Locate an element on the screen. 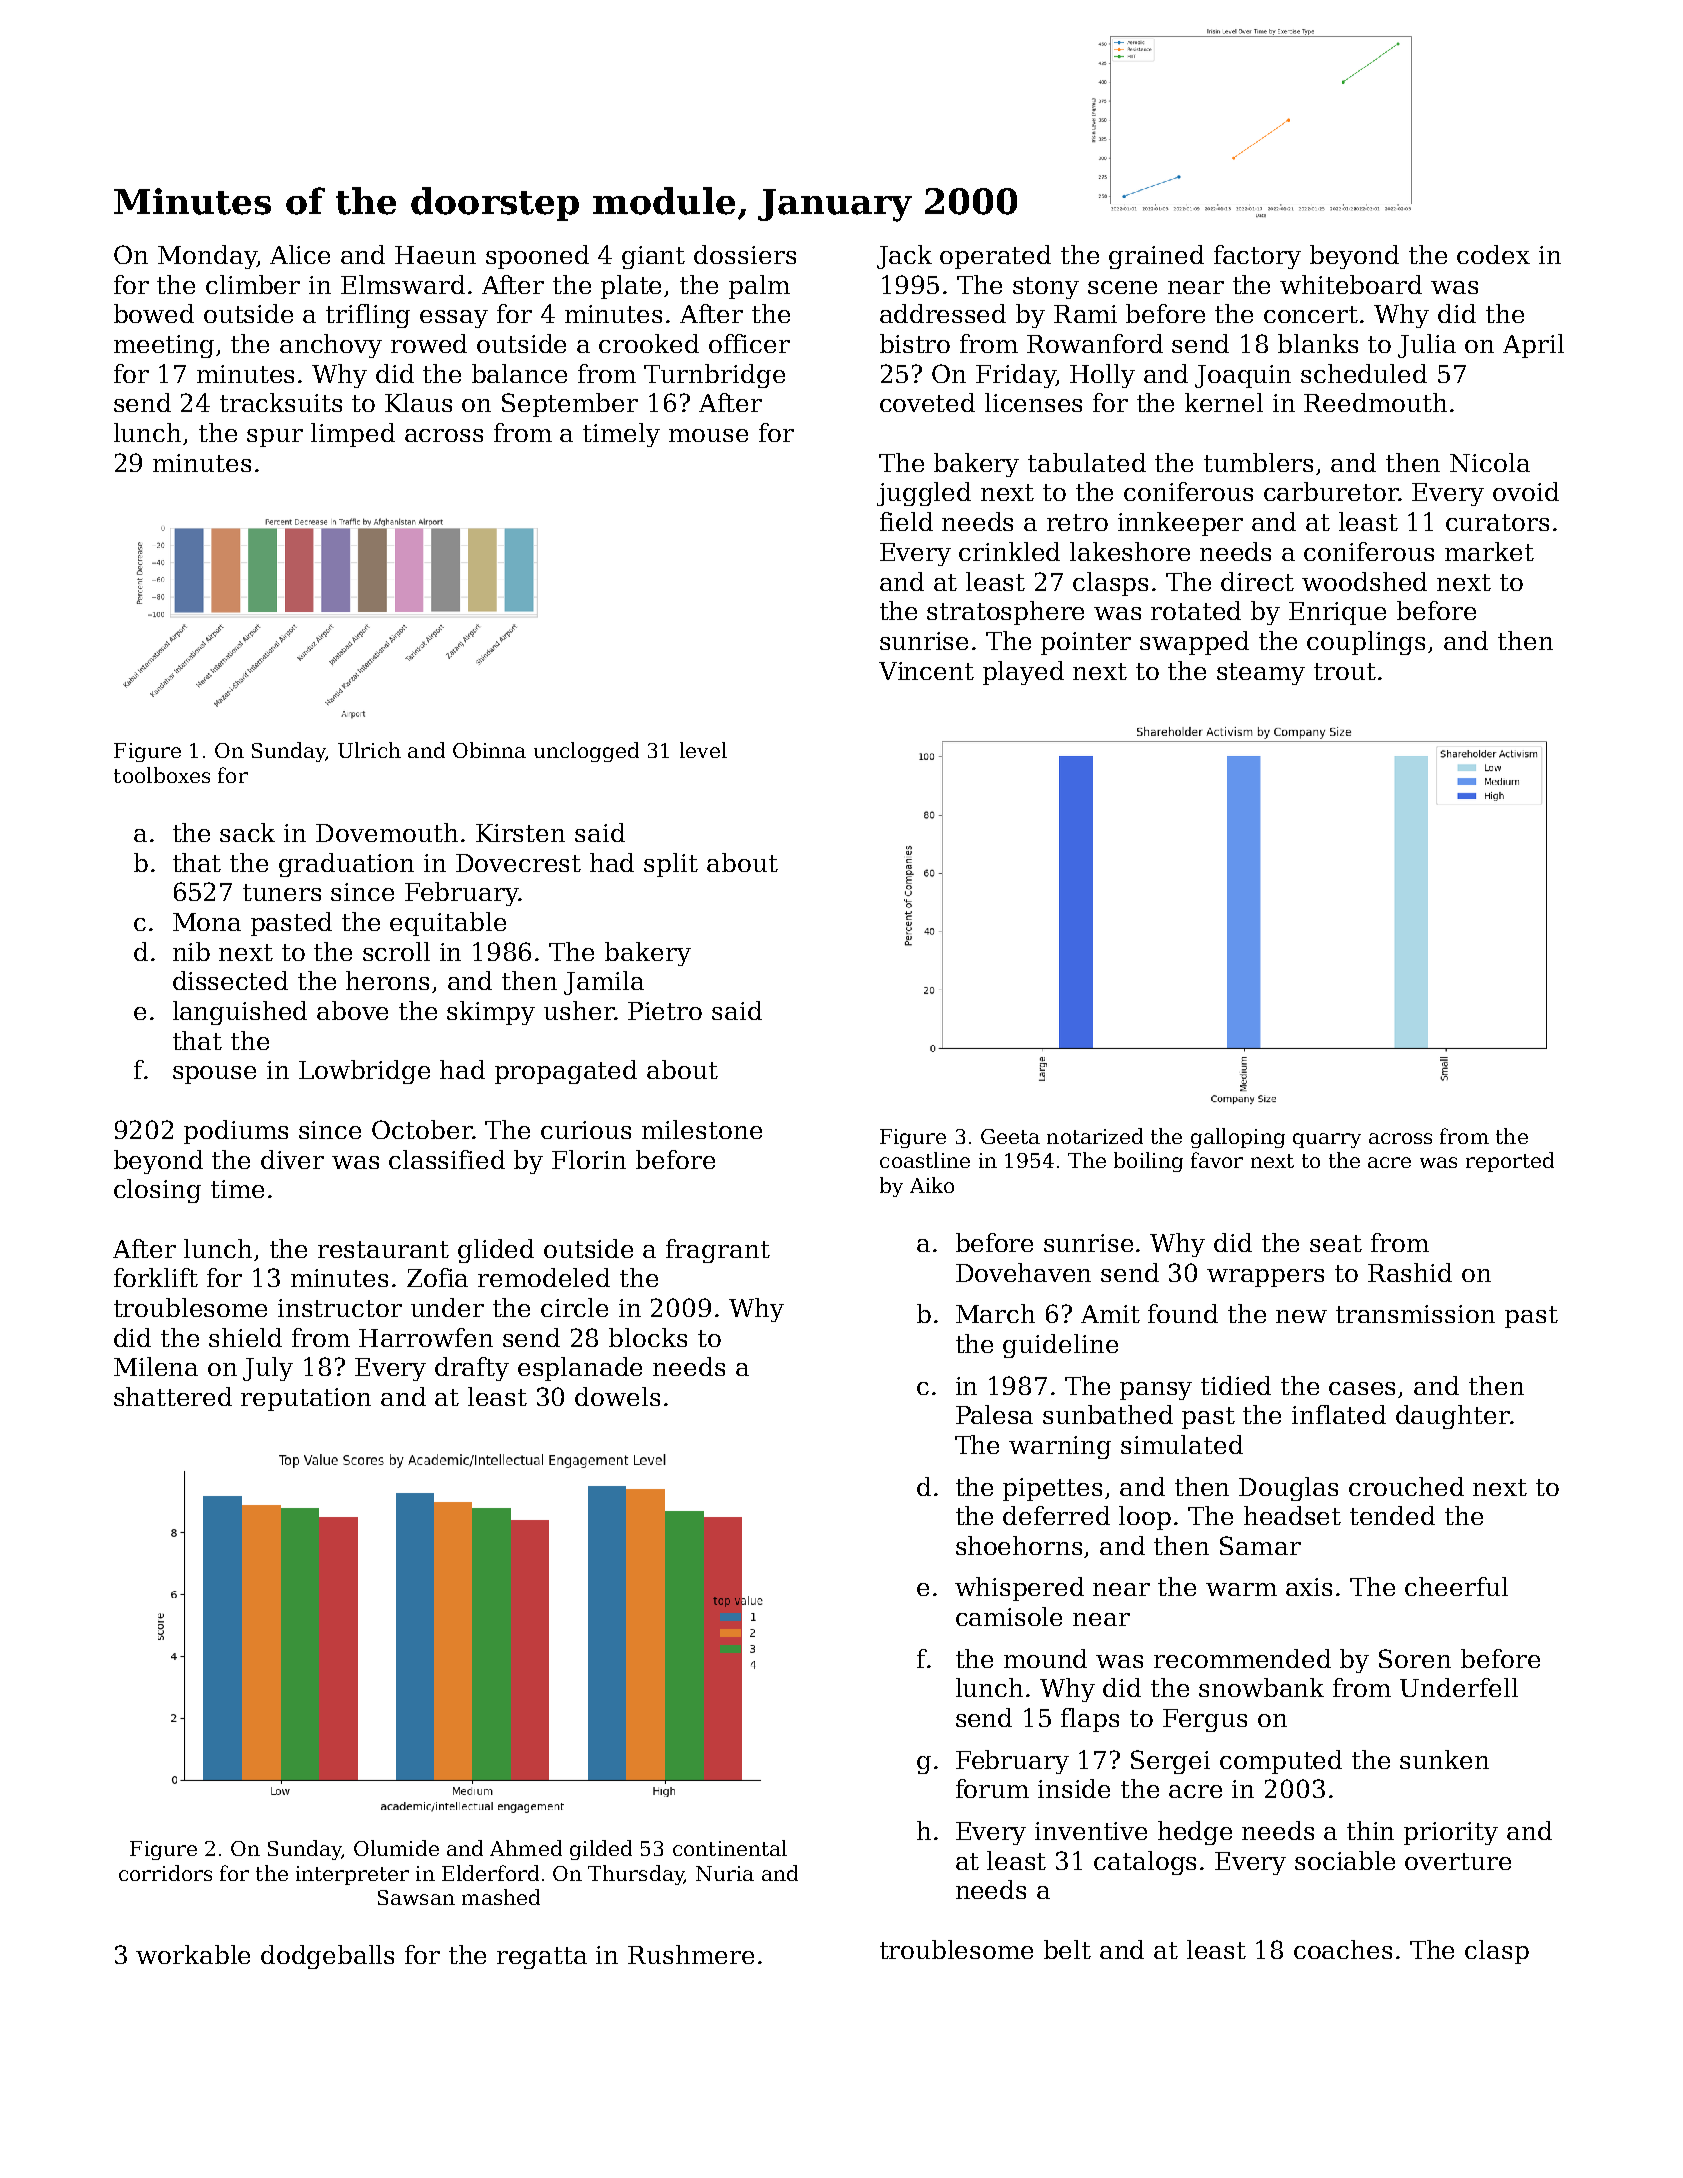 The image size is (1683, 2178). belt is located at coordinates (1067, 1949).
